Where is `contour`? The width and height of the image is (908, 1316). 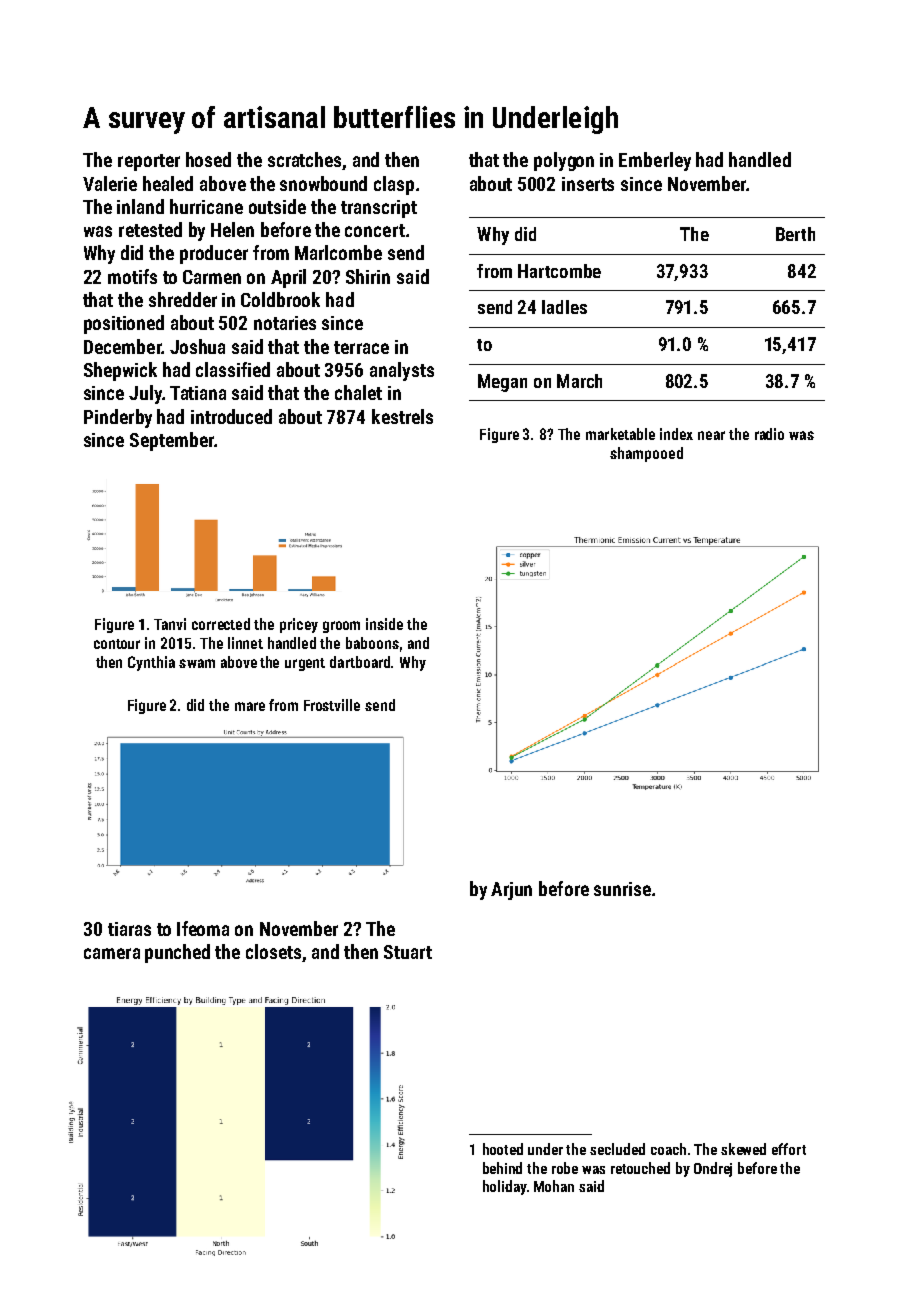 contour is located at coordinates (117, 644).
